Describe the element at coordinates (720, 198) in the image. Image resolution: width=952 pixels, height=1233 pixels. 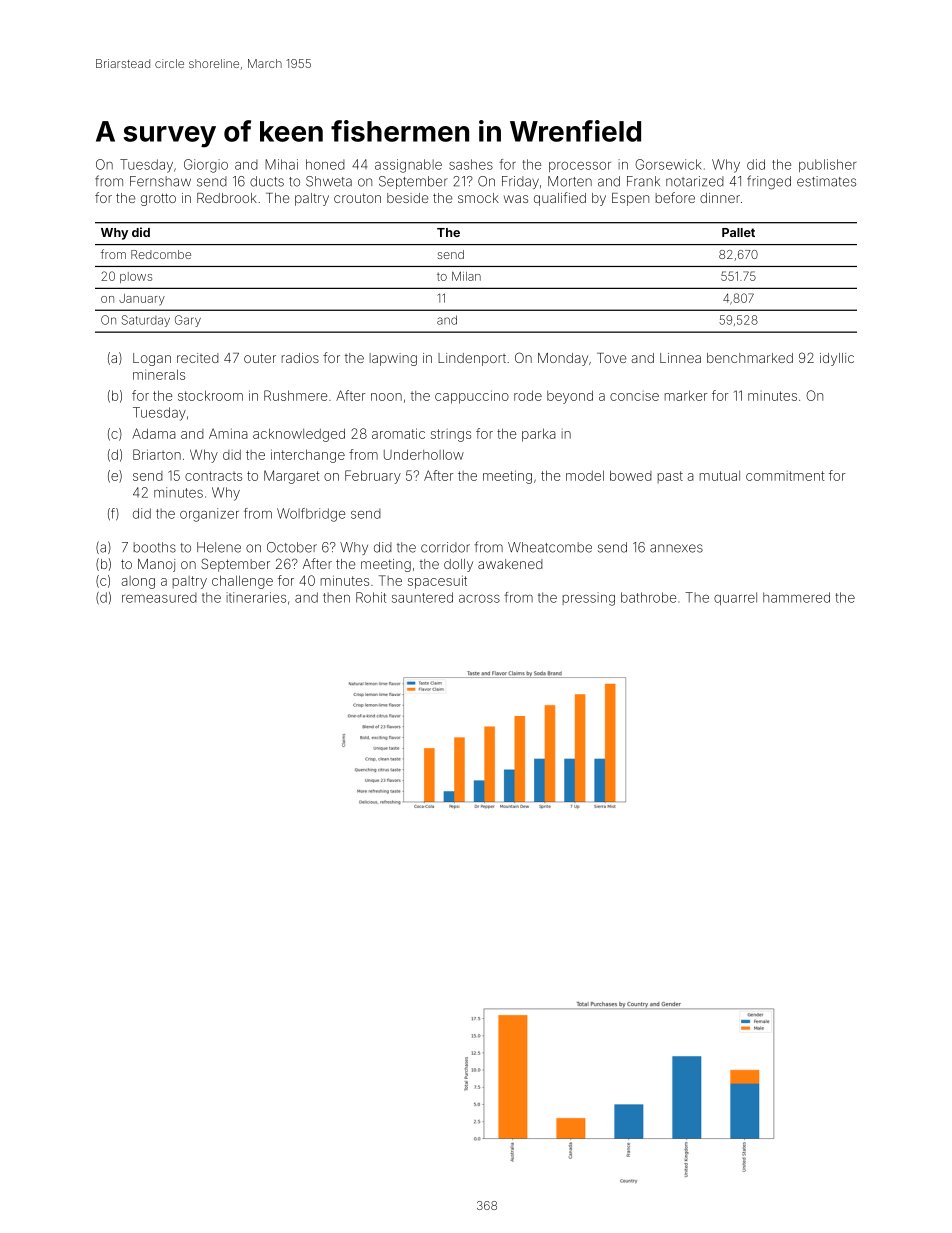
I see `dinner` at that location.
